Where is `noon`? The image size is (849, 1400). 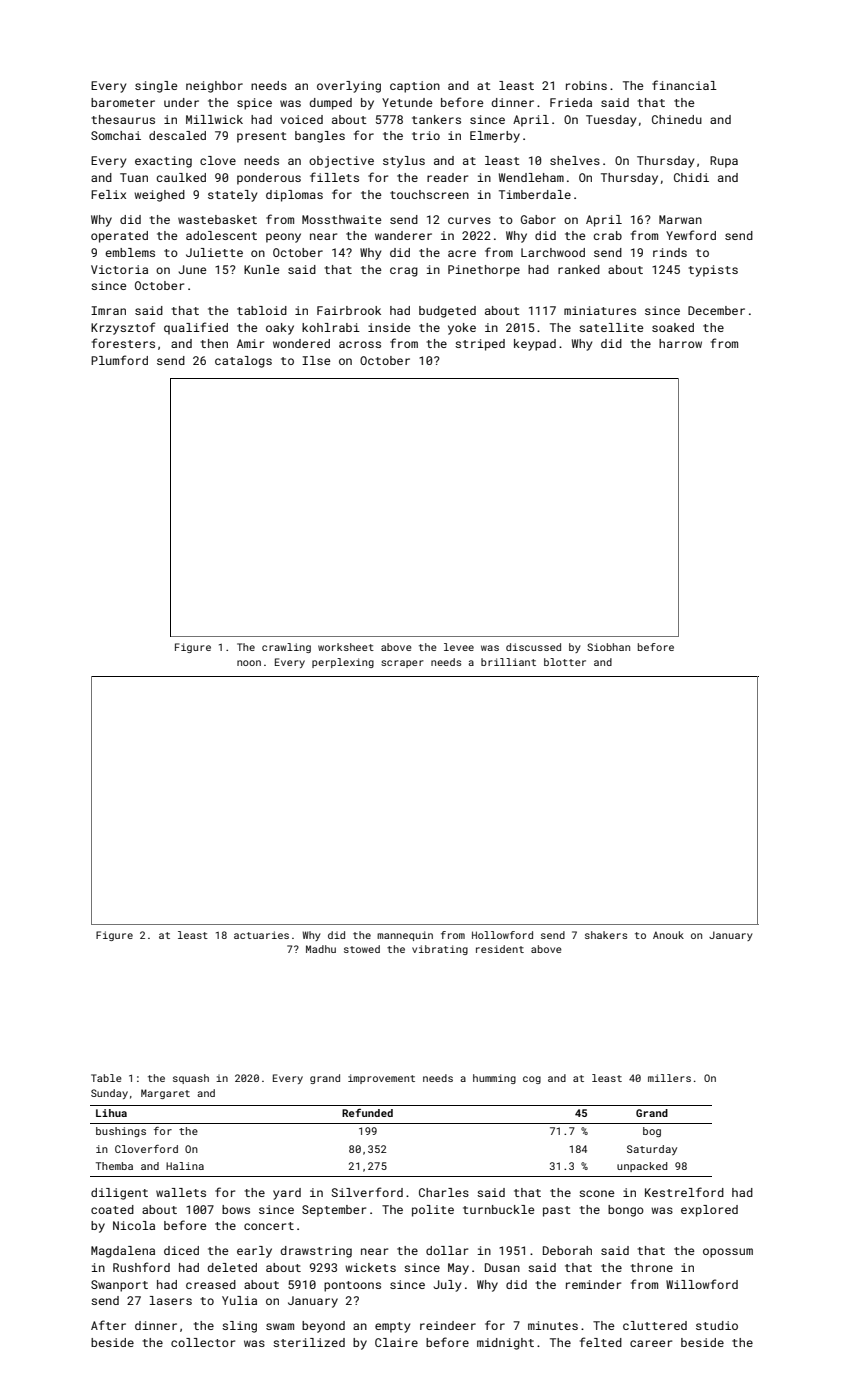
noon is located at coordinates (249, 663).
